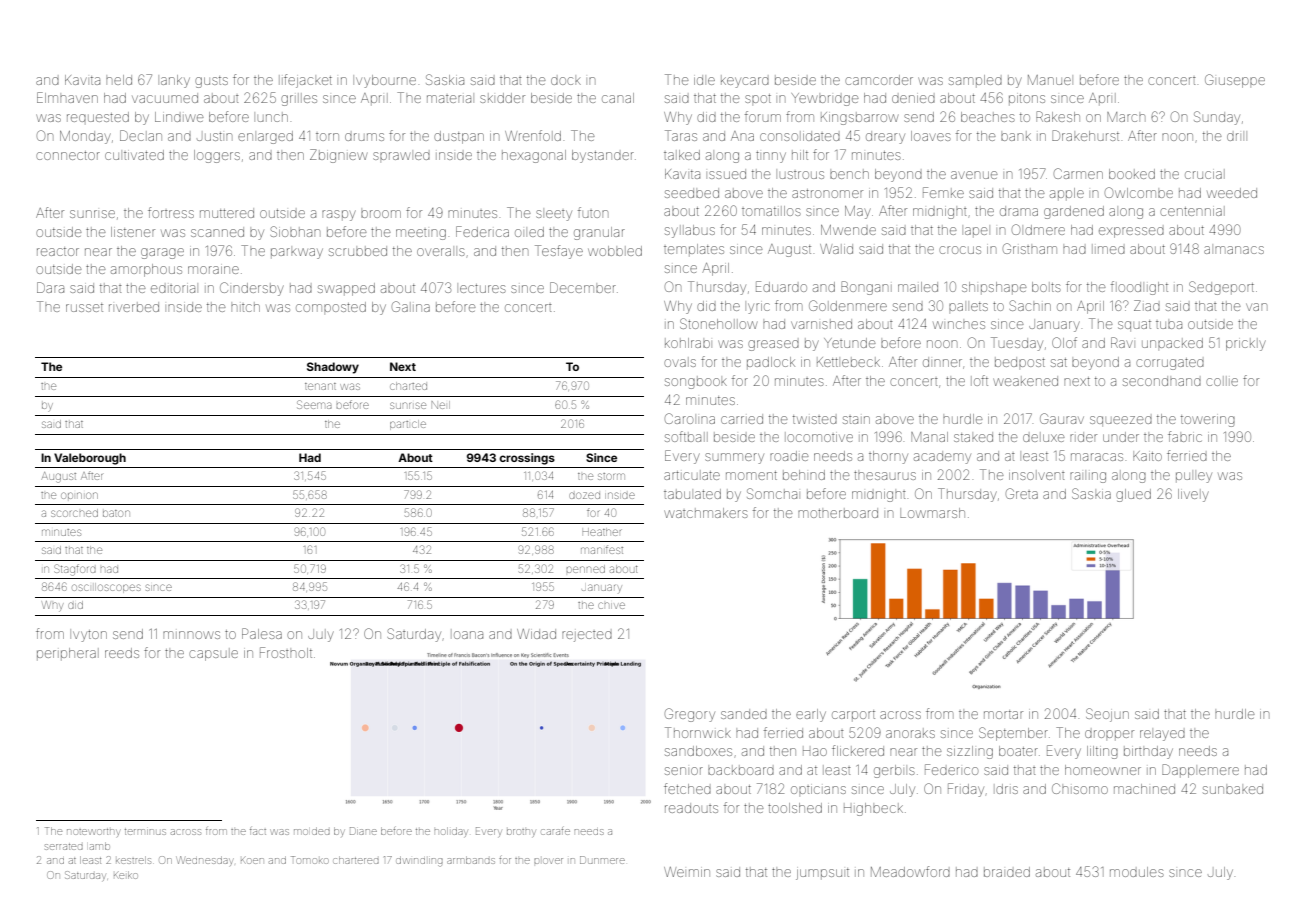 The image size is (1308, 924). I want to click on jumpsuit, so click(822, 874).
